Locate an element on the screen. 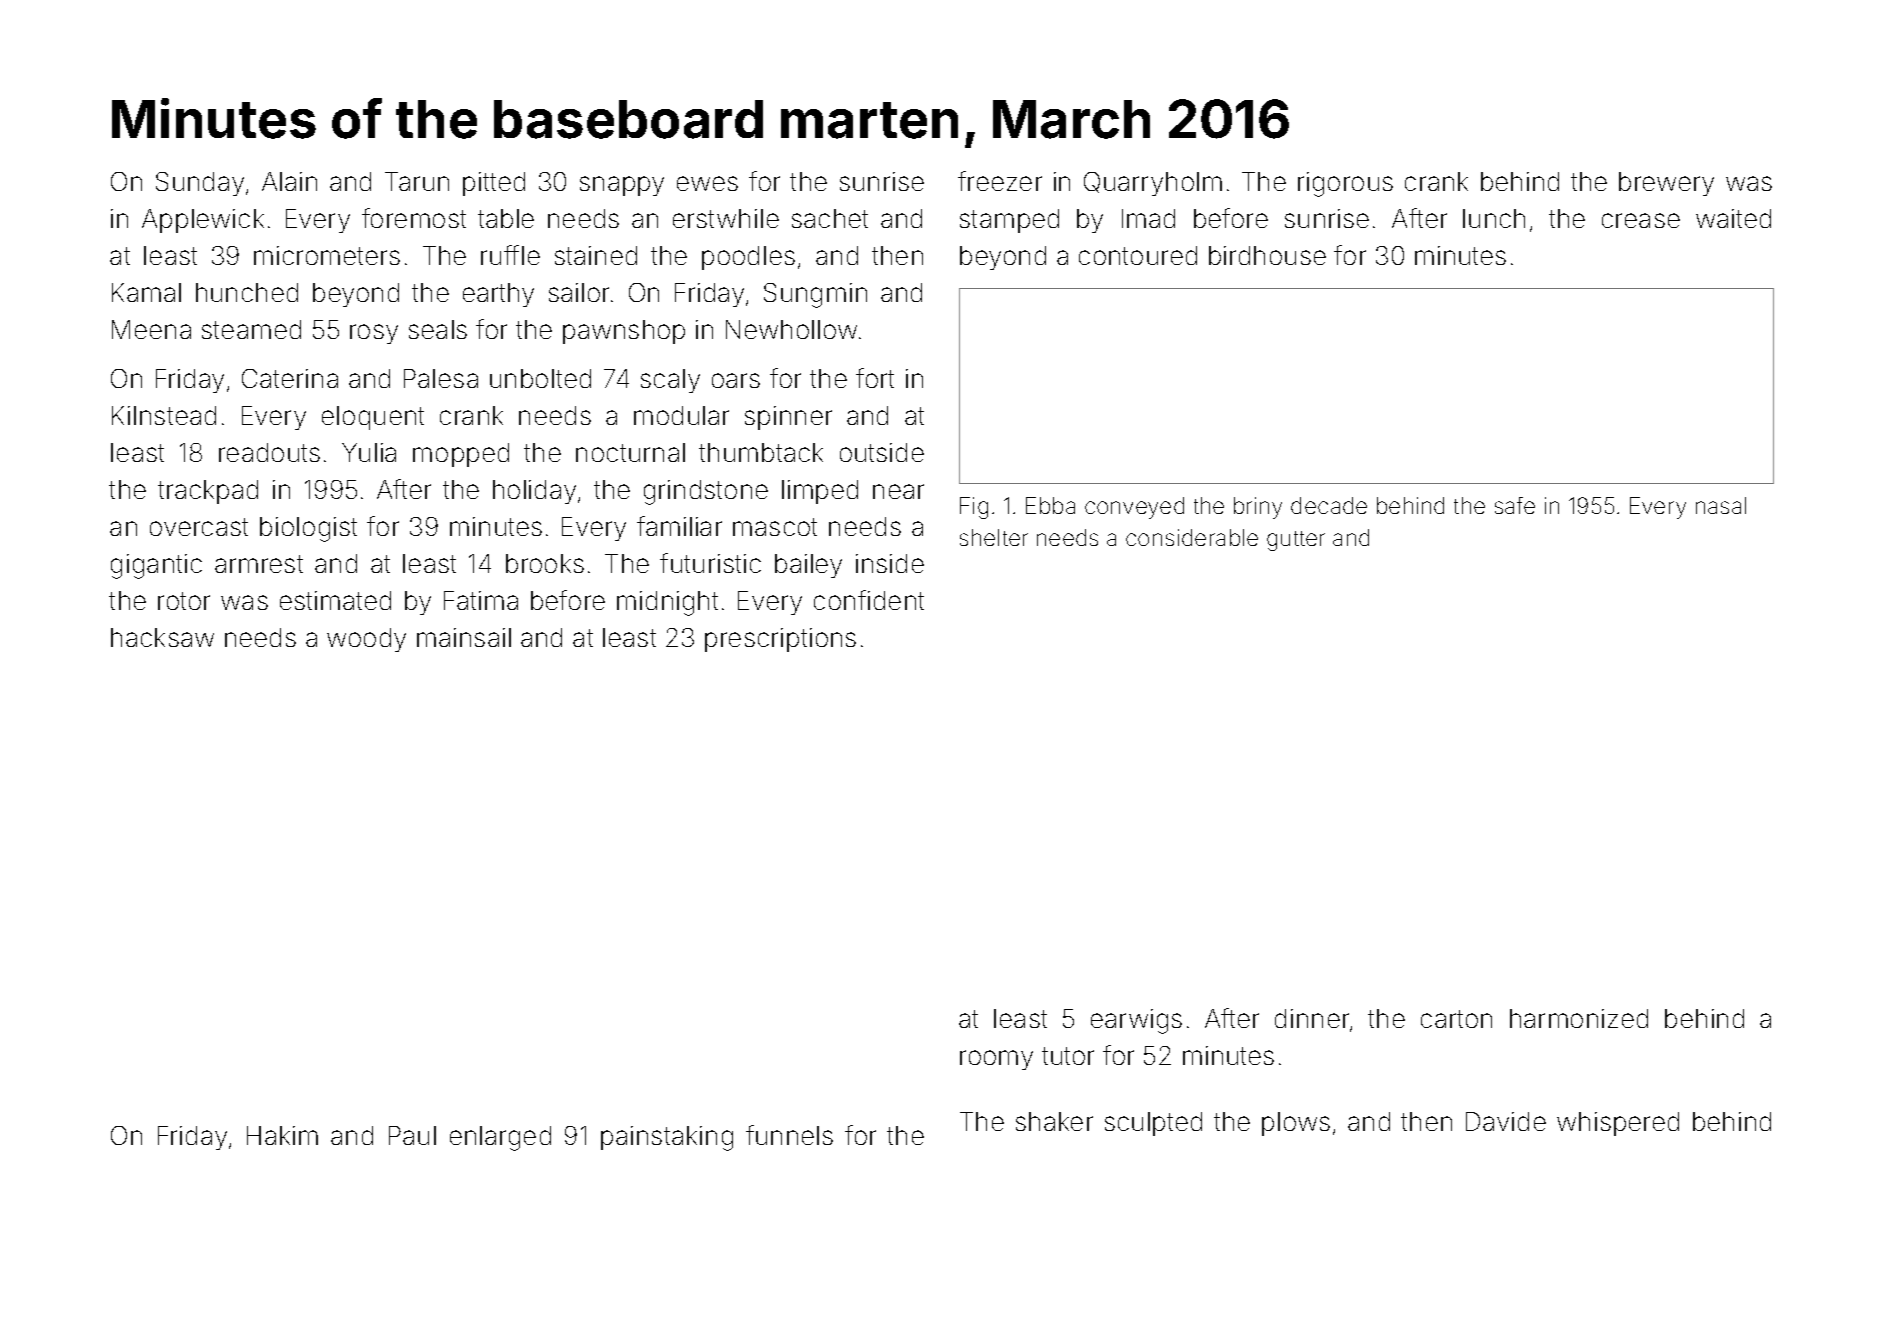 This screenshot has height=1332, width=1884. roomy is located at coordinates (996, 1060).
